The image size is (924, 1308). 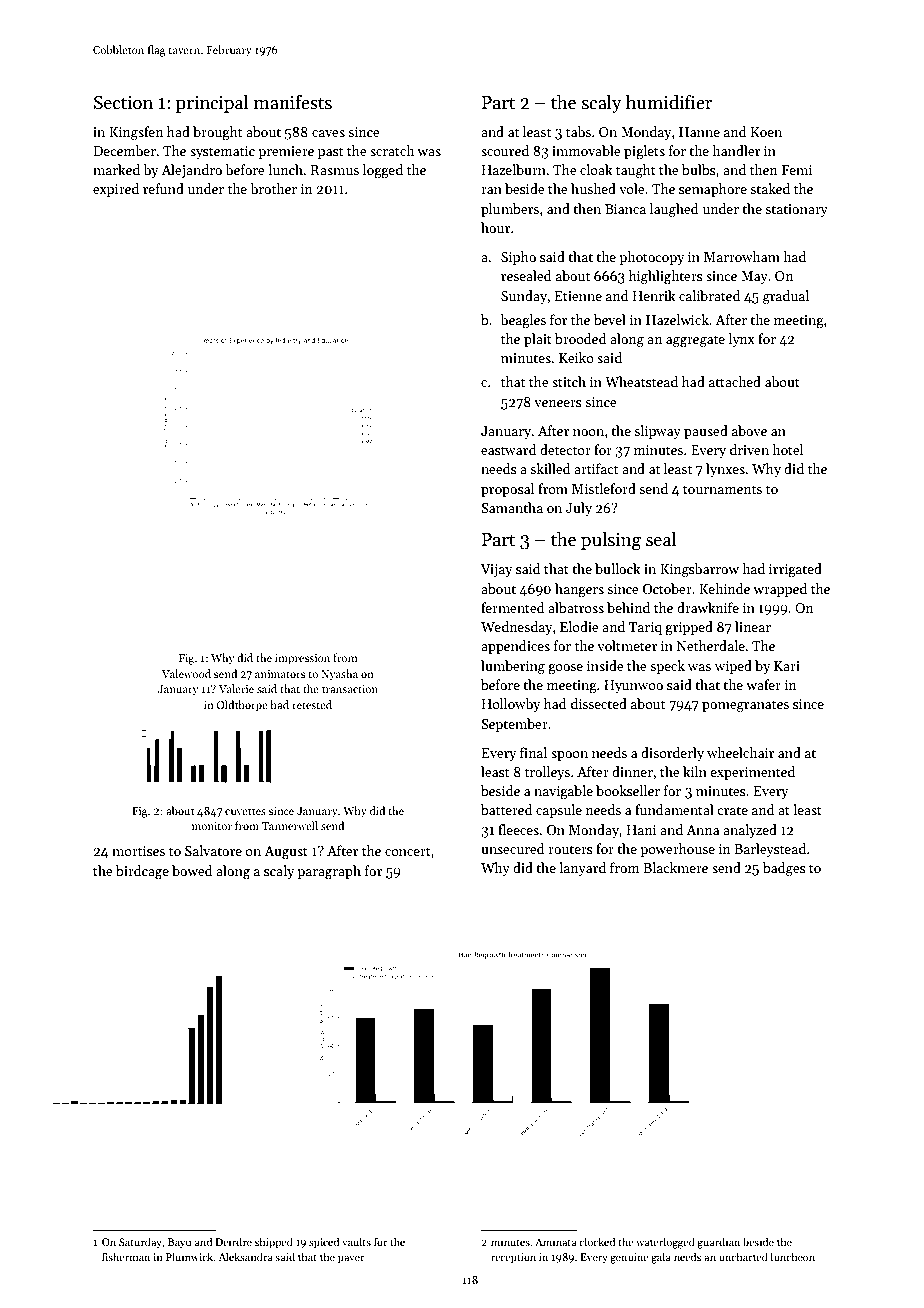 I want to click on piglets, so click(x=644, y=152).
